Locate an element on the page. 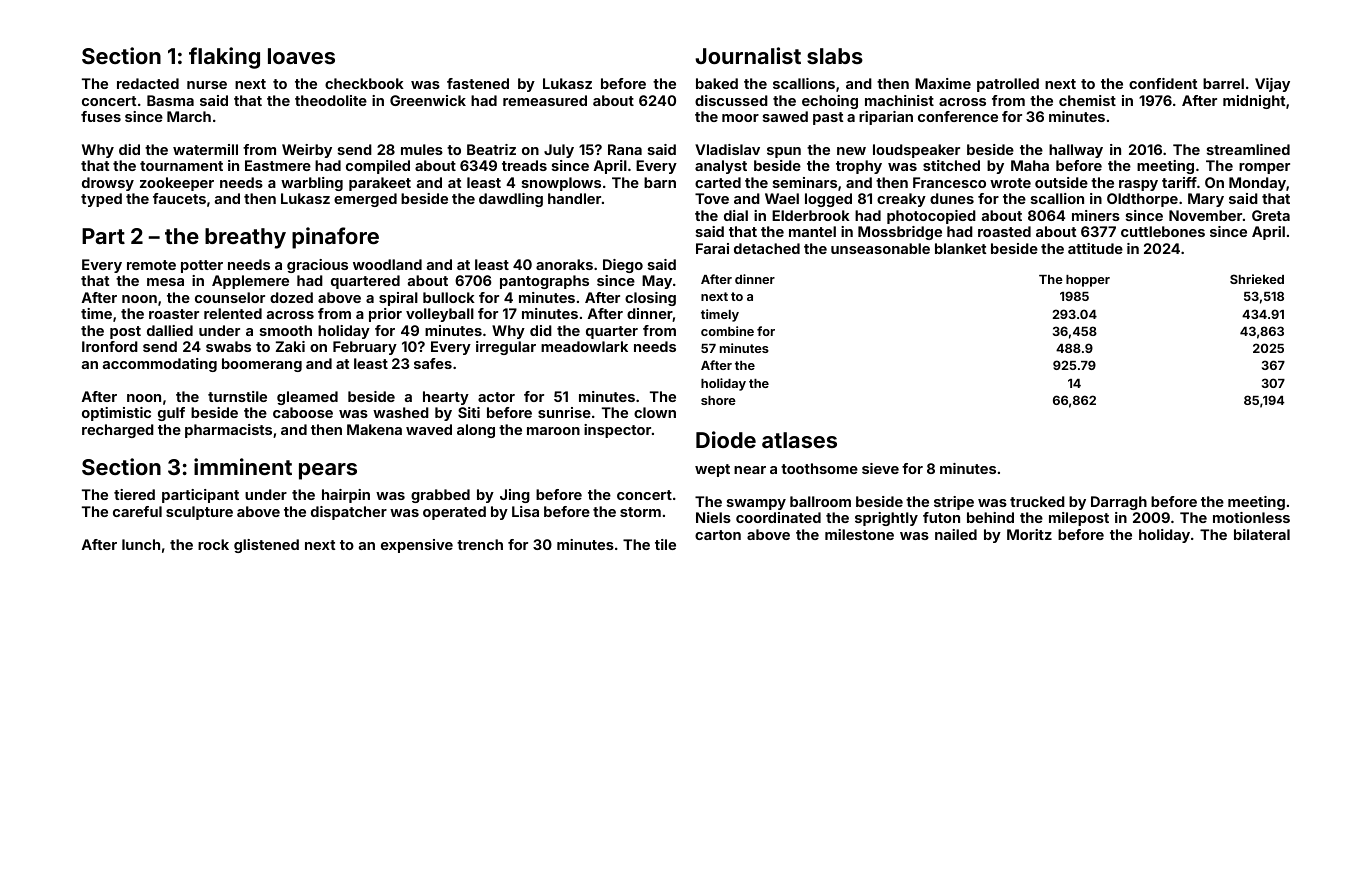 The height and width of the page is (887, 1372). Darragh is located at coordinates (1119, 503).
